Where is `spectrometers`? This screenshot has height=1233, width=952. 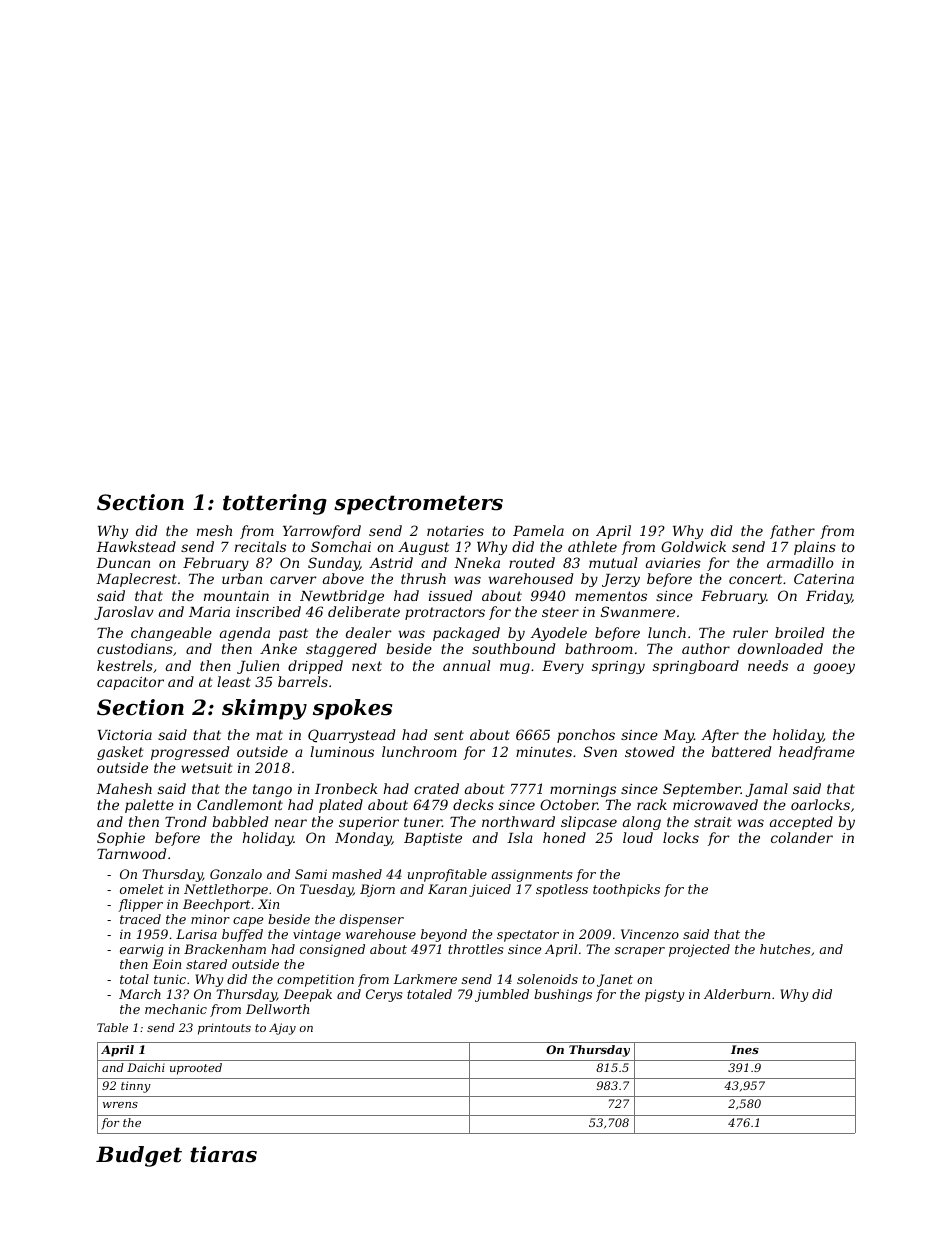
spectrometers is located at coordinates (418, 505).
